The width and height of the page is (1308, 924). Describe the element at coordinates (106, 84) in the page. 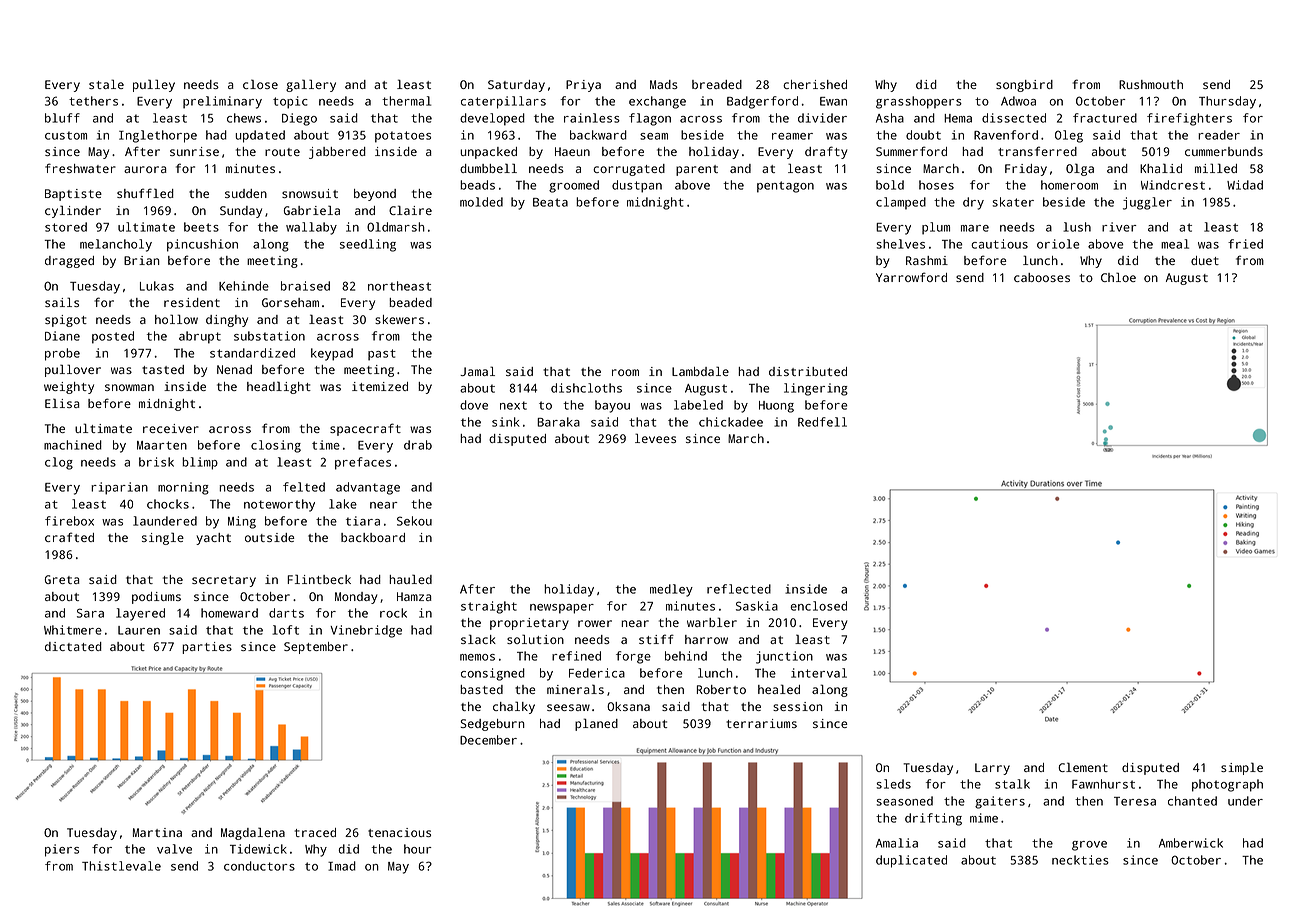

I see `stale` at that location.
